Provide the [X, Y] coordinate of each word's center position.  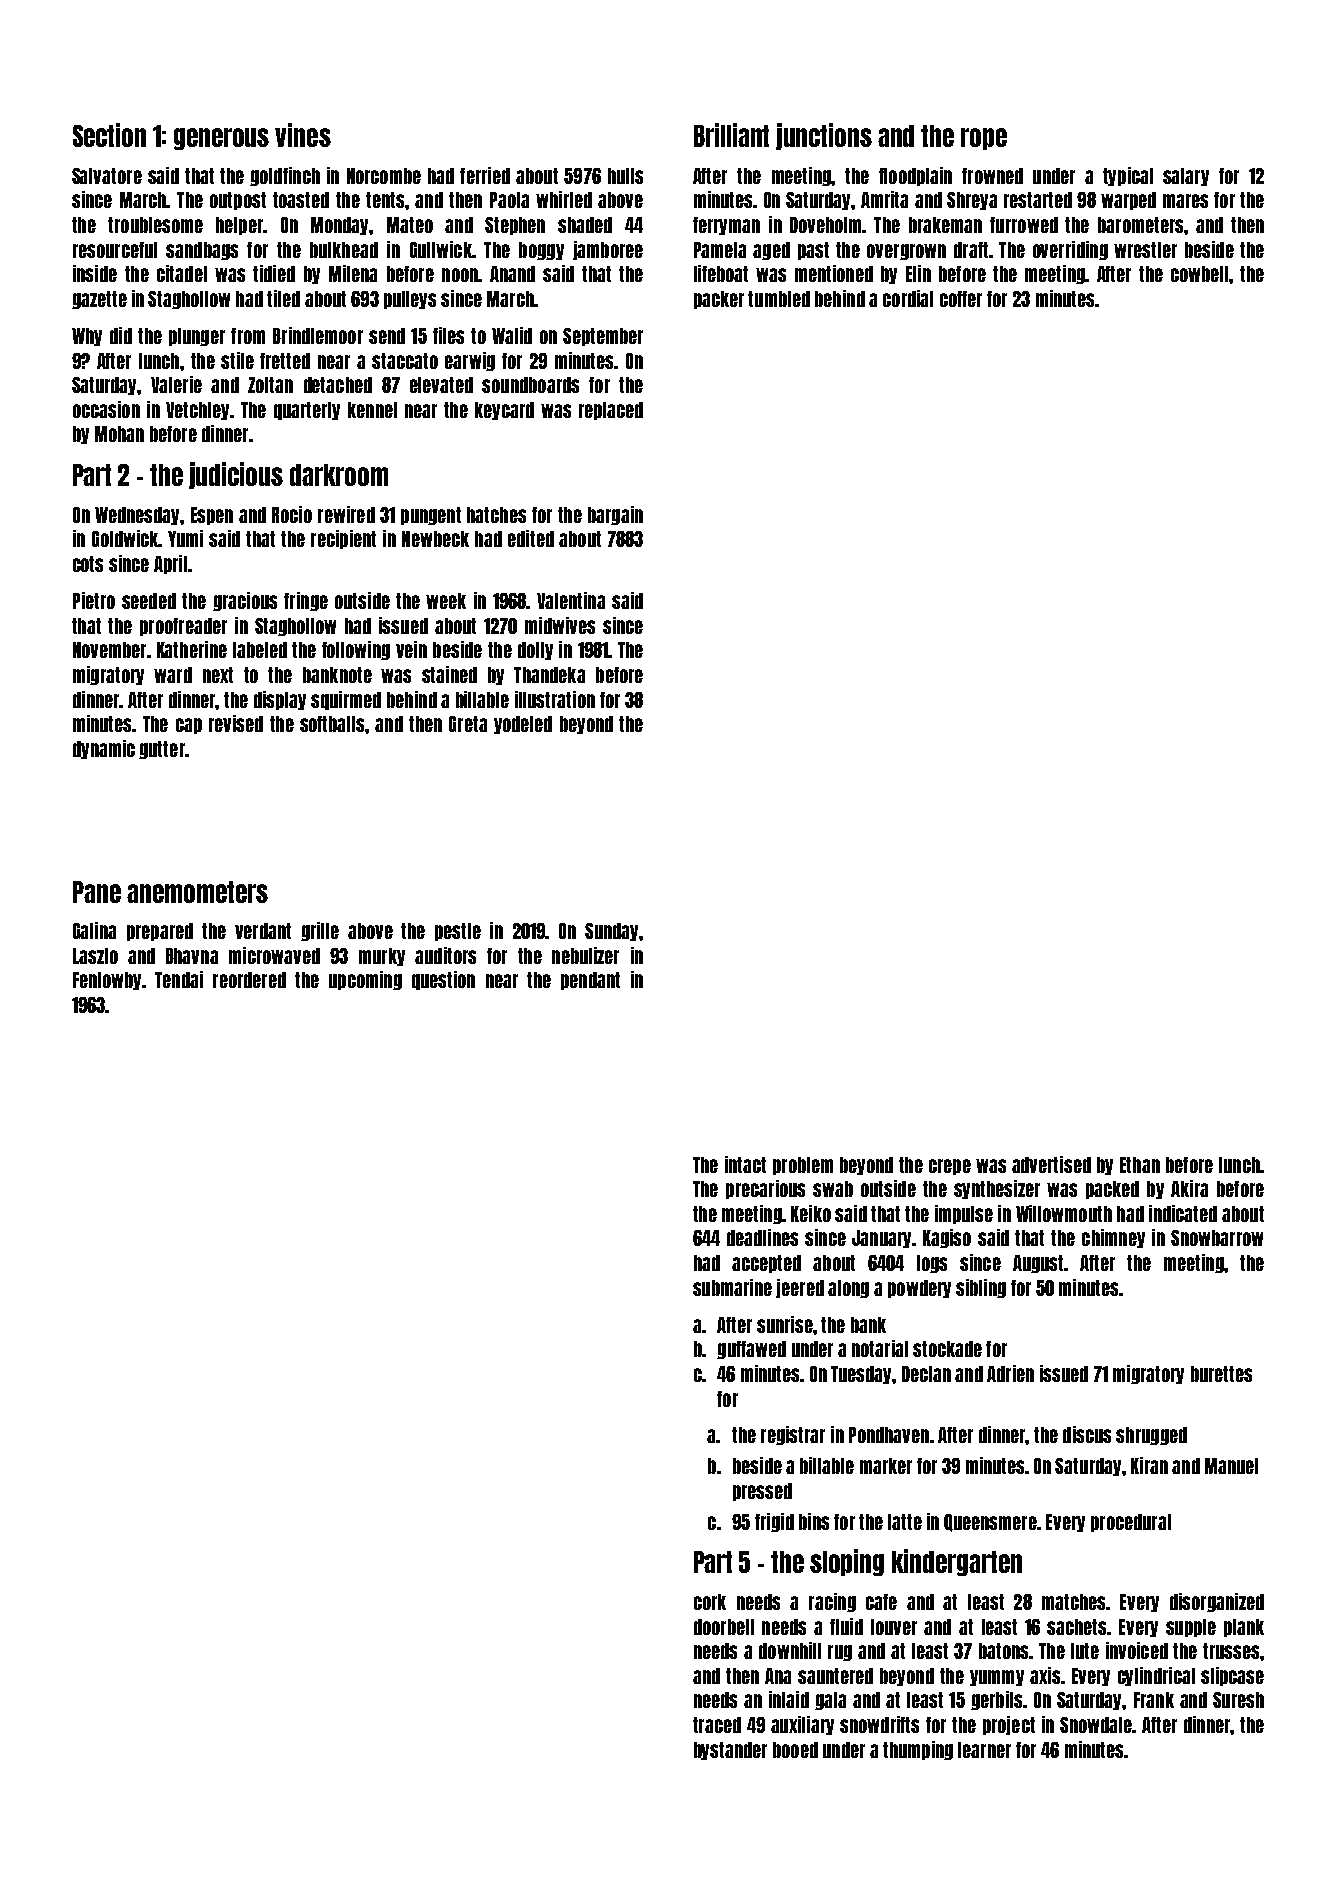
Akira [1189, 1188]
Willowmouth [1064, 1213]
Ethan [1140, 1165]
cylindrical [1156, 1676]
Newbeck [435, 539]
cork [710, 1602]
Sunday [611, 932]
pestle [458, 932]
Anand [512, 274]
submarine [732, 1287]
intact [745, 1164]
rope [984, 139]
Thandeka [549, 675]
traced [717, 1725]
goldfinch [285, 176]
